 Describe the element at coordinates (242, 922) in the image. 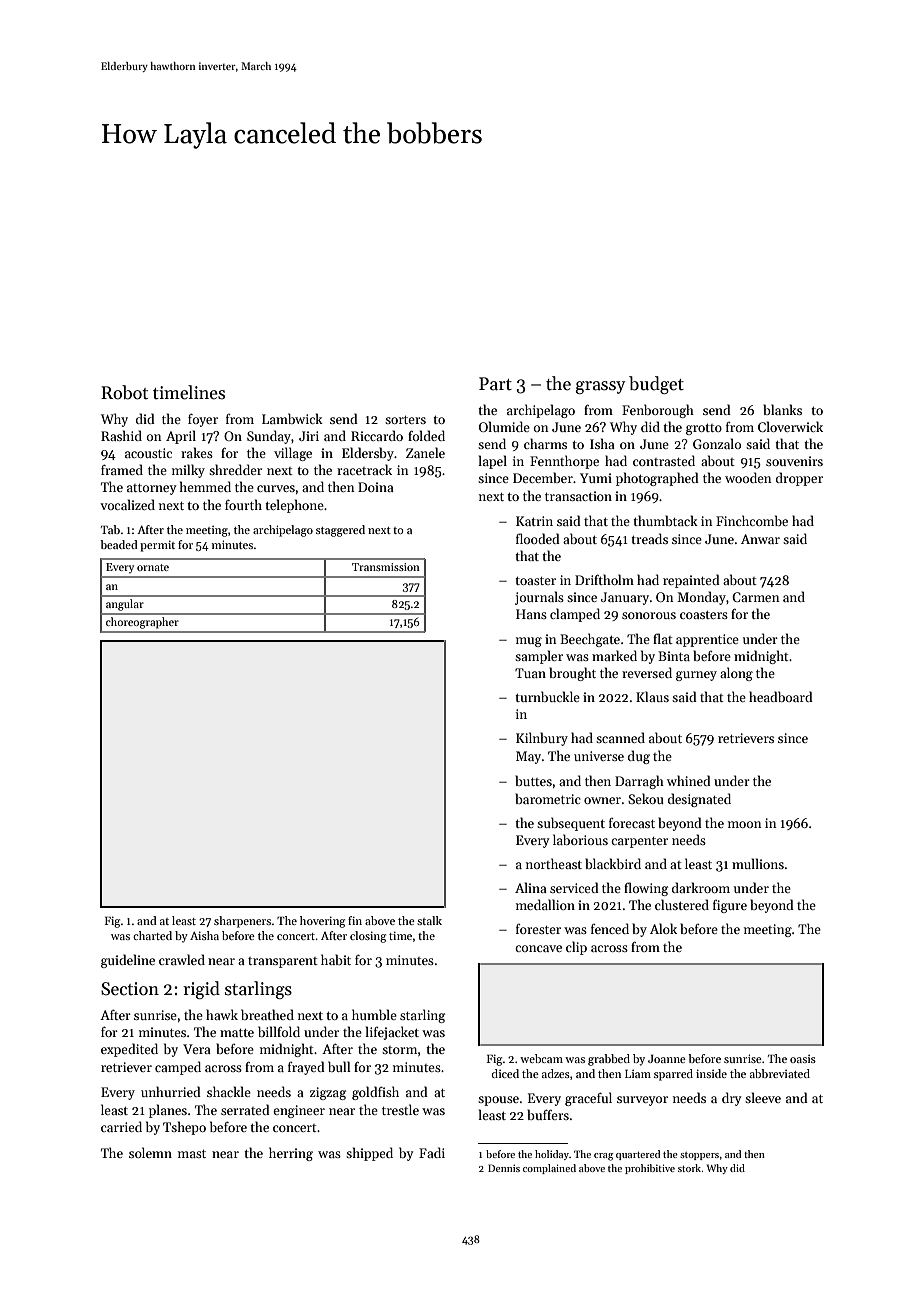

I see `sharpeners` at that location.
